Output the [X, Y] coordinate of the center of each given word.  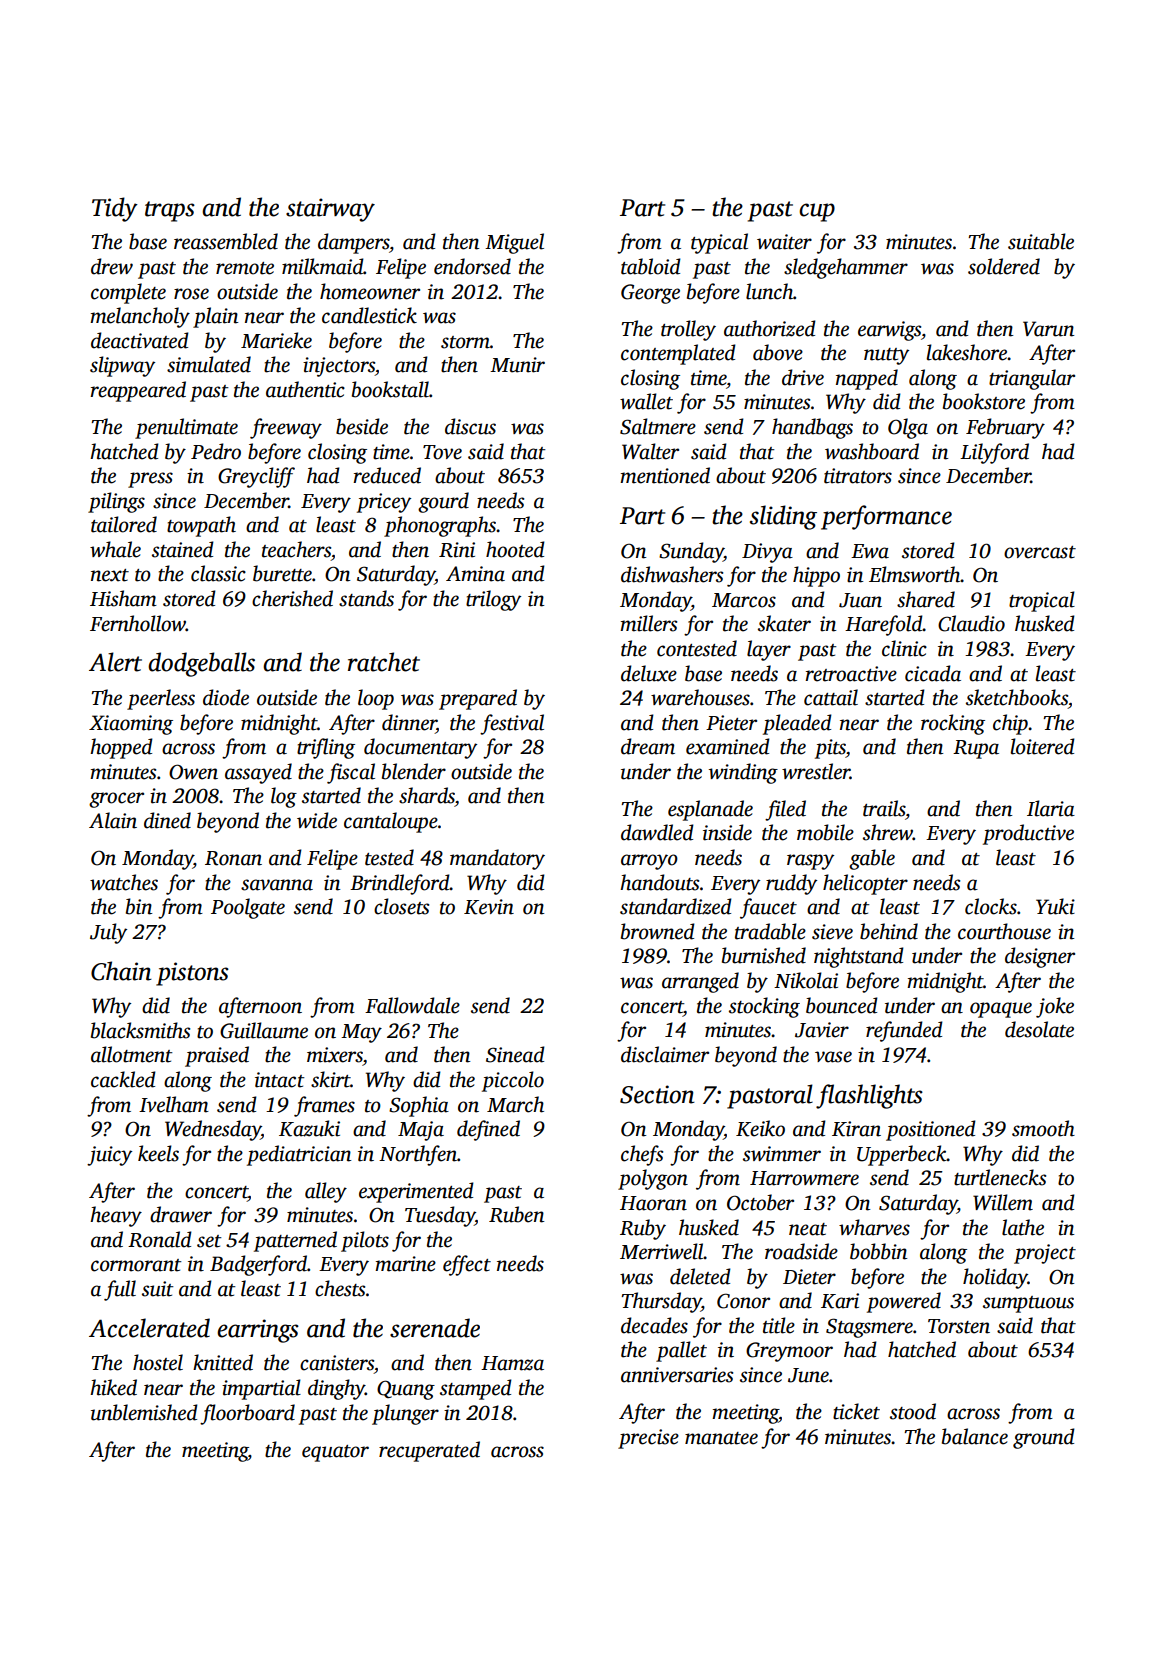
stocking [764, 1007]
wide [317, 820]
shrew [888, 832]
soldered [1004, 266]
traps [170, 211]
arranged [700, 982]
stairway [330, 210]
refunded [904, 1031]
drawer [181, 1214]
